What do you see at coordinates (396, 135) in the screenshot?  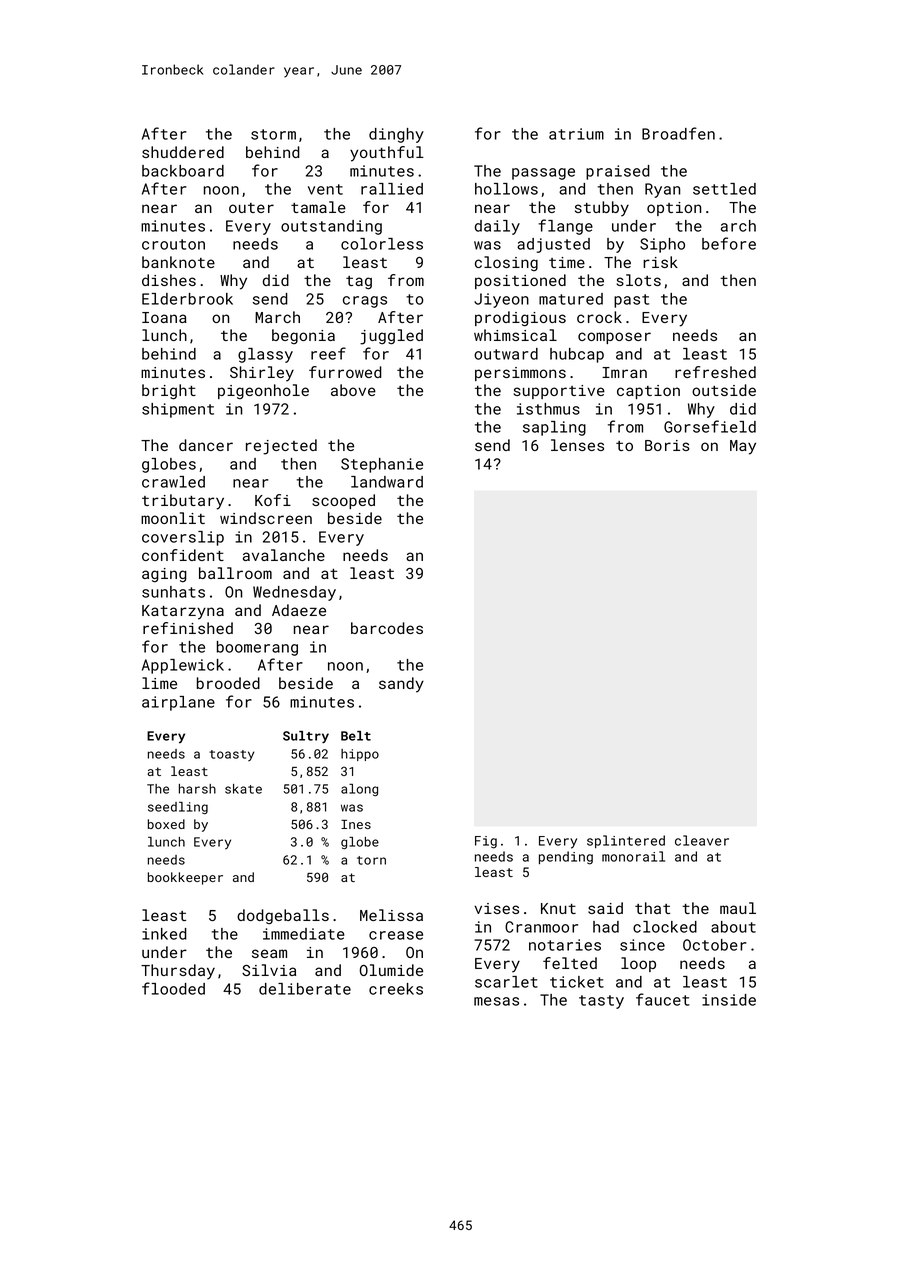 I see `dinghy` at bounding box center [396, 135].
